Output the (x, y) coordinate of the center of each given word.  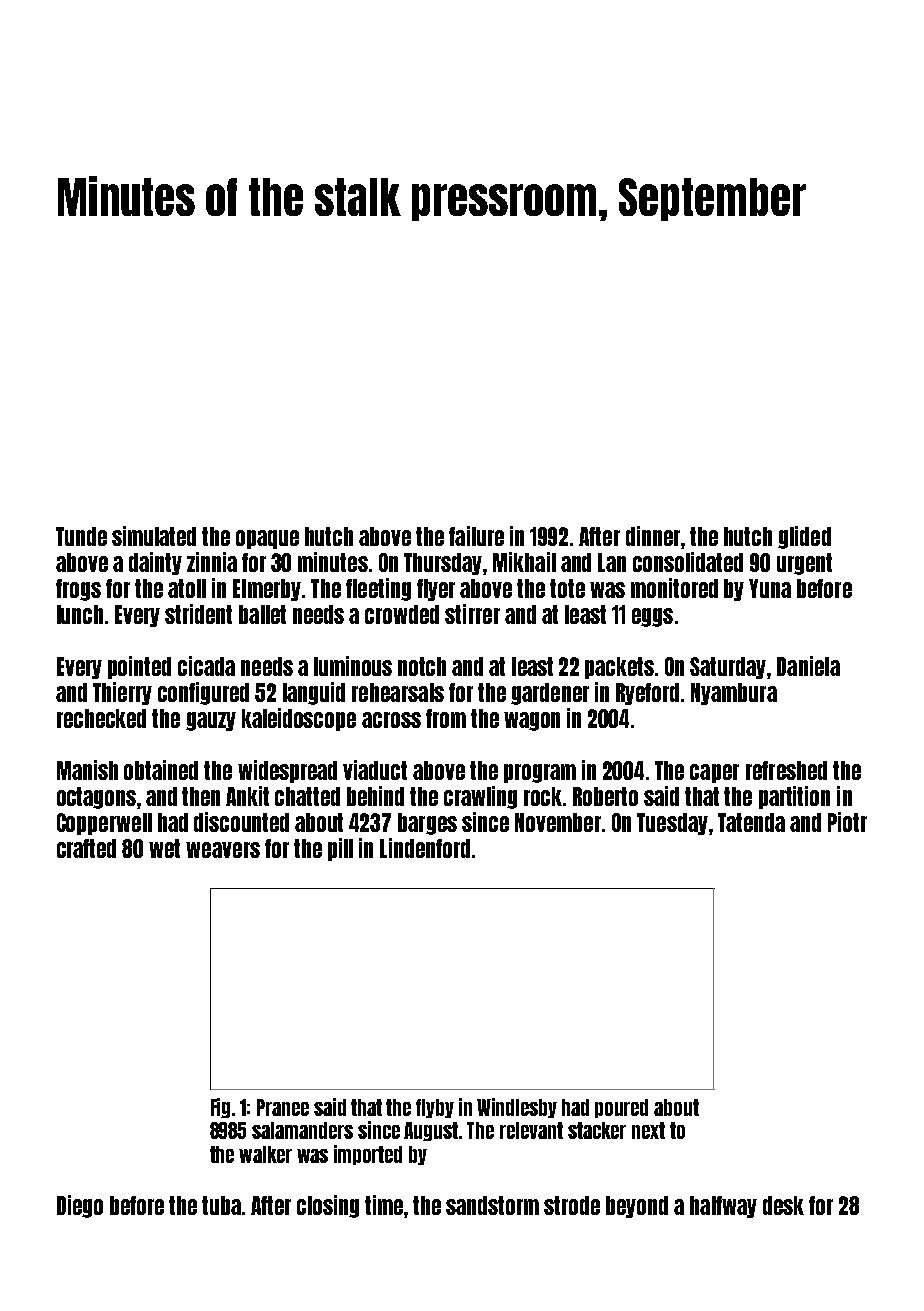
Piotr (847, 822)
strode (572, 1205)
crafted (86, 848)
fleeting (378, 589)
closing (328, 1206)
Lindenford (425, 848)
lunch (80, 614)
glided (804, 537)
